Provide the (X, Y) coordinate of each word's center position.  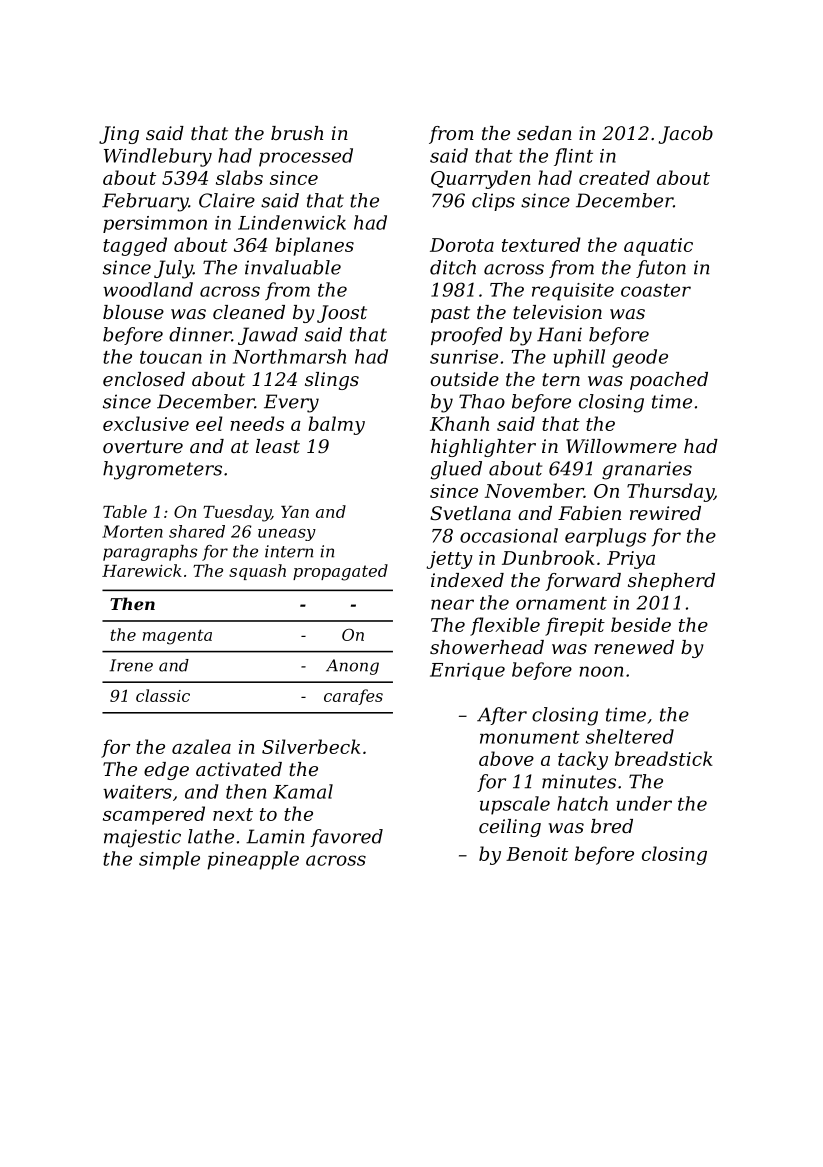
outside (465, 379)
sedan (544, 133)
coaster (656, 290)
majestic (142, 838)
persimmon (155, 224)
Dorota (462, 245)
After (502, 716)
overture (143, 446)
